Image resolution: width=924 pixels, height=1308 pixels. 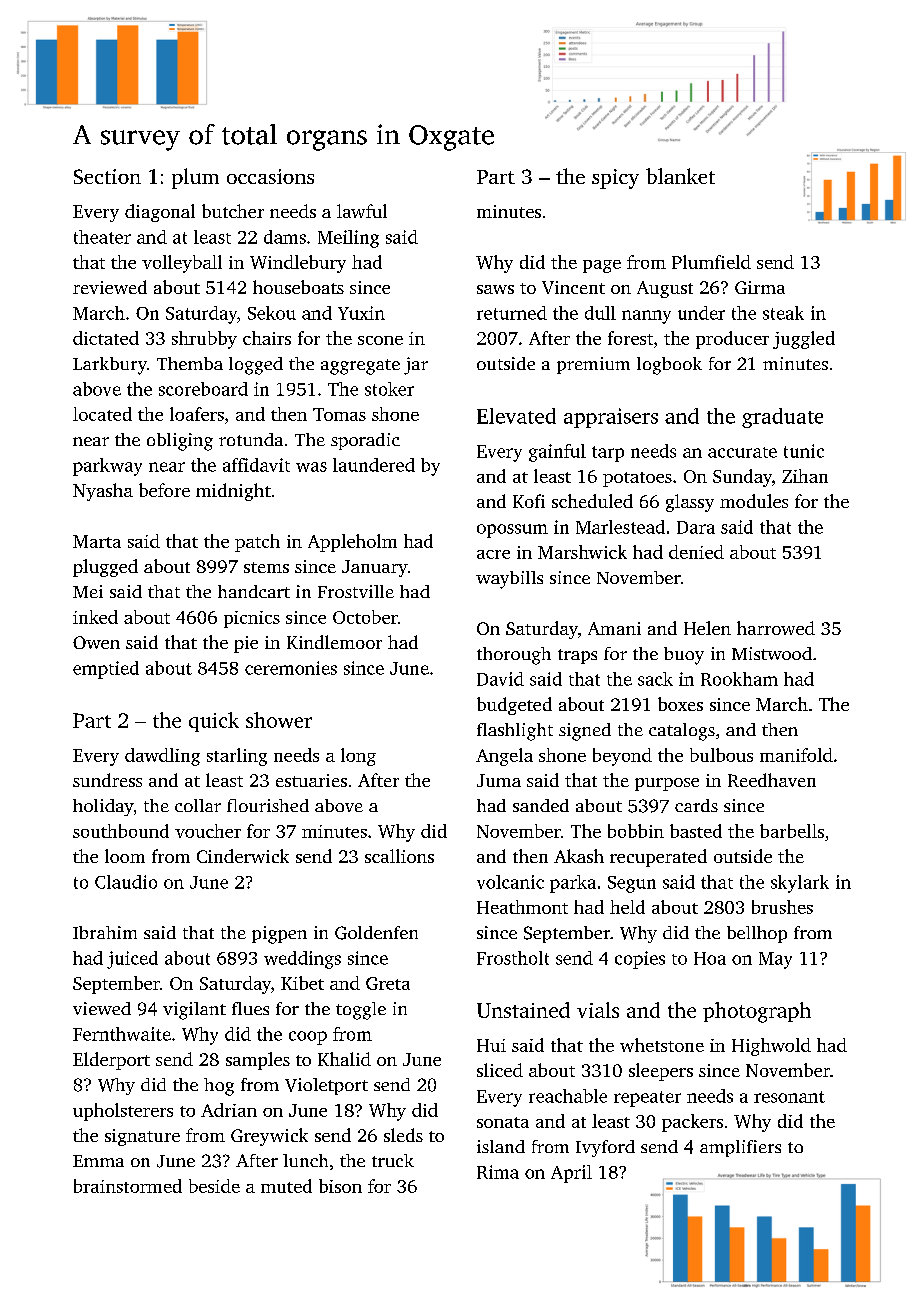 I want to click on located, so click(x=102, y=414).
